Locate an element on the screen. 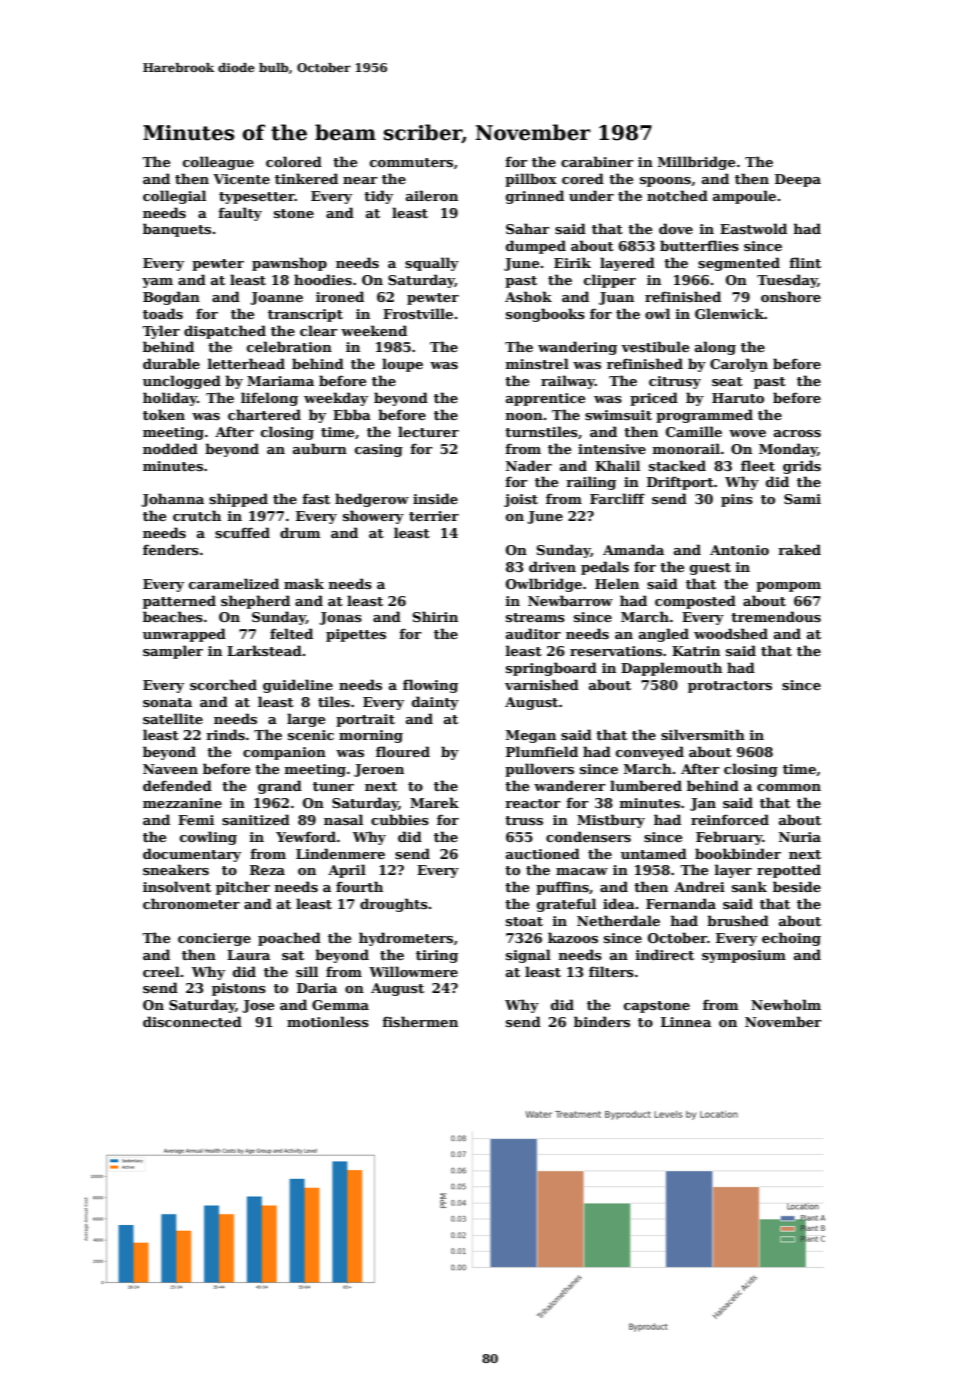 Image resolution: width=964 pixels, height=1396 pixels. colleague is located at coordinates (218, 163).
